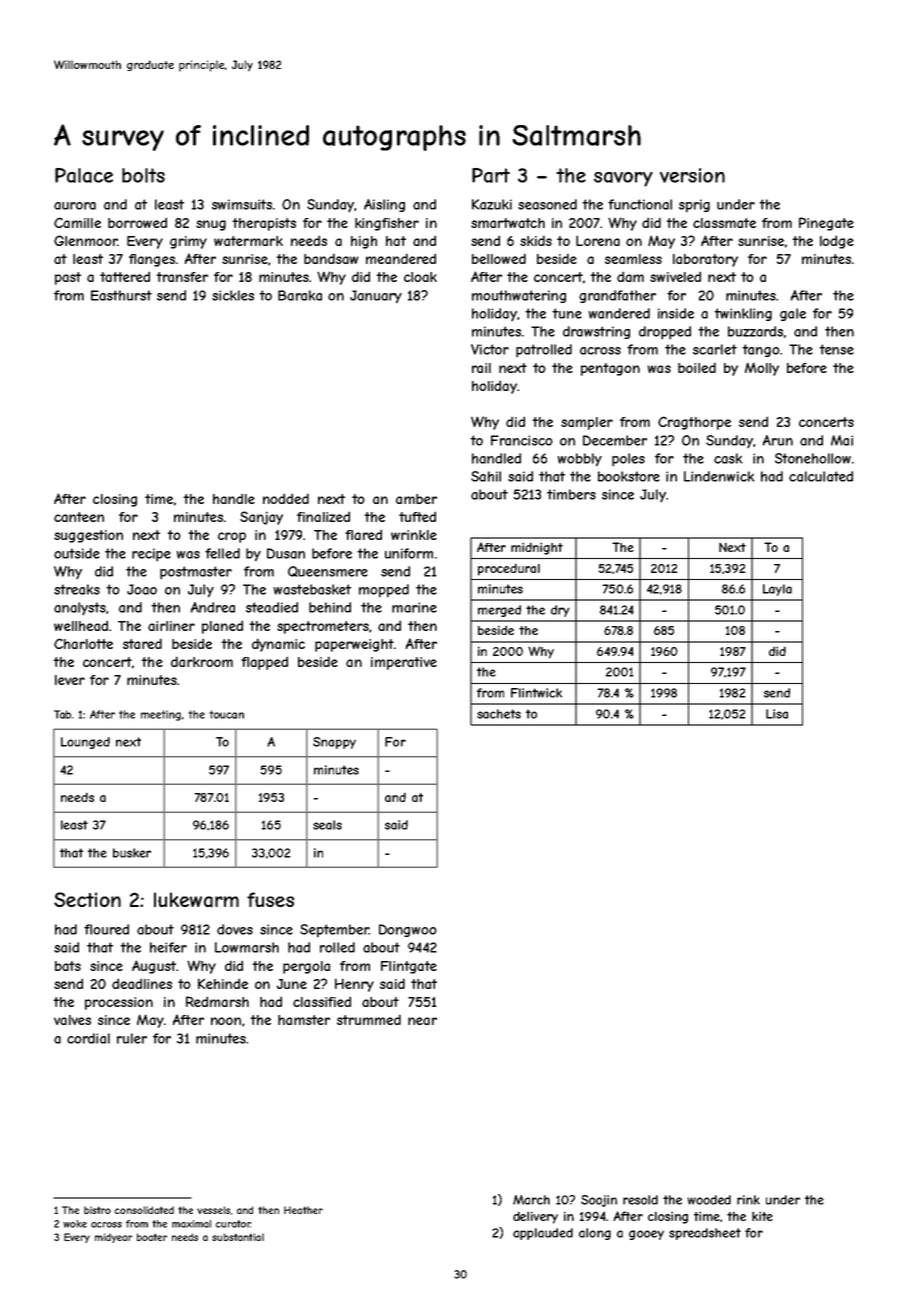  Describe the element at coordinates (719, 476) in the screenshot. I see `Lindenwick` at that location.
